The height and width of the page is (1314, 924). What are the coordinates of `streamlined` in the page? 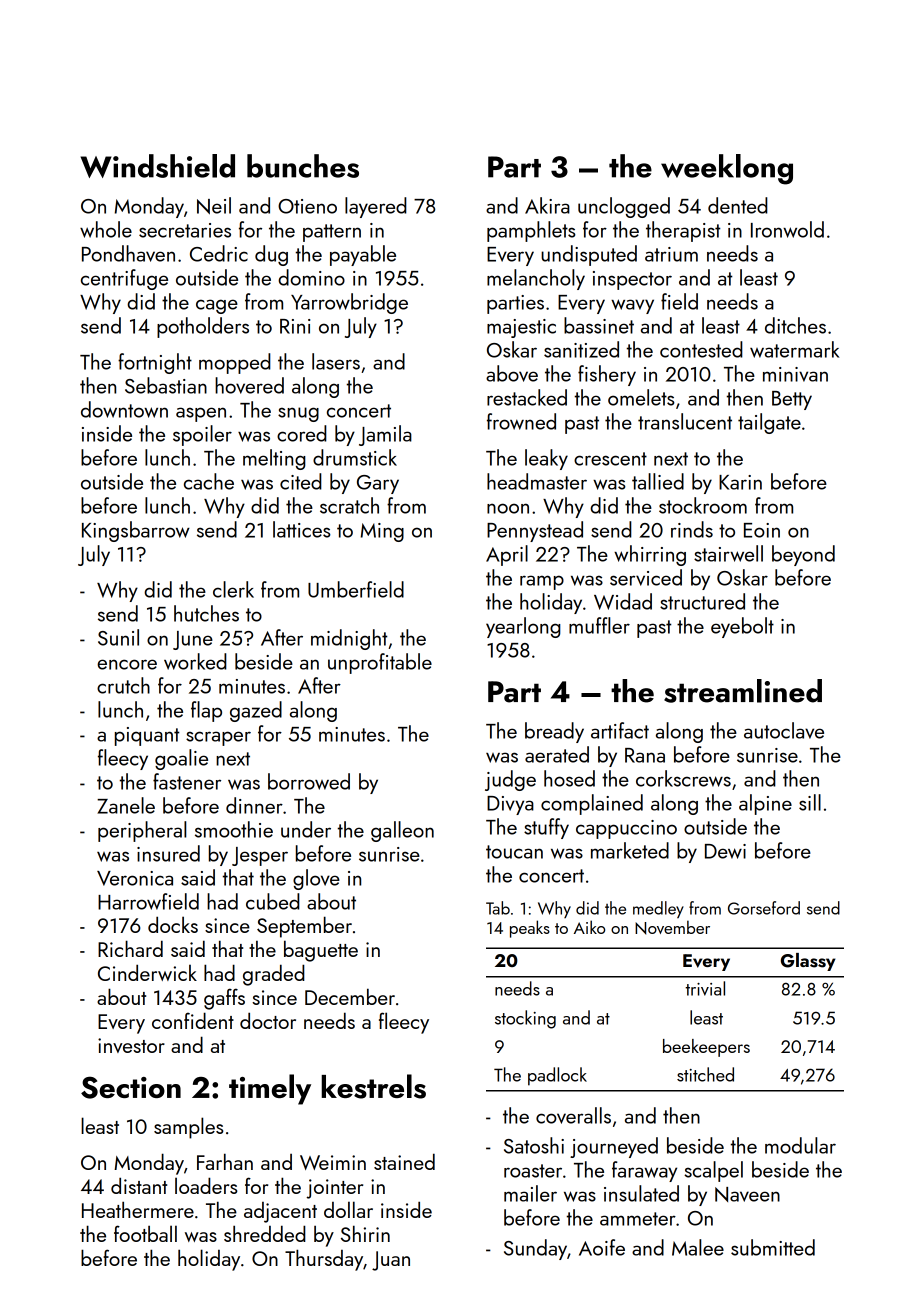 It's located at (743, 691).
